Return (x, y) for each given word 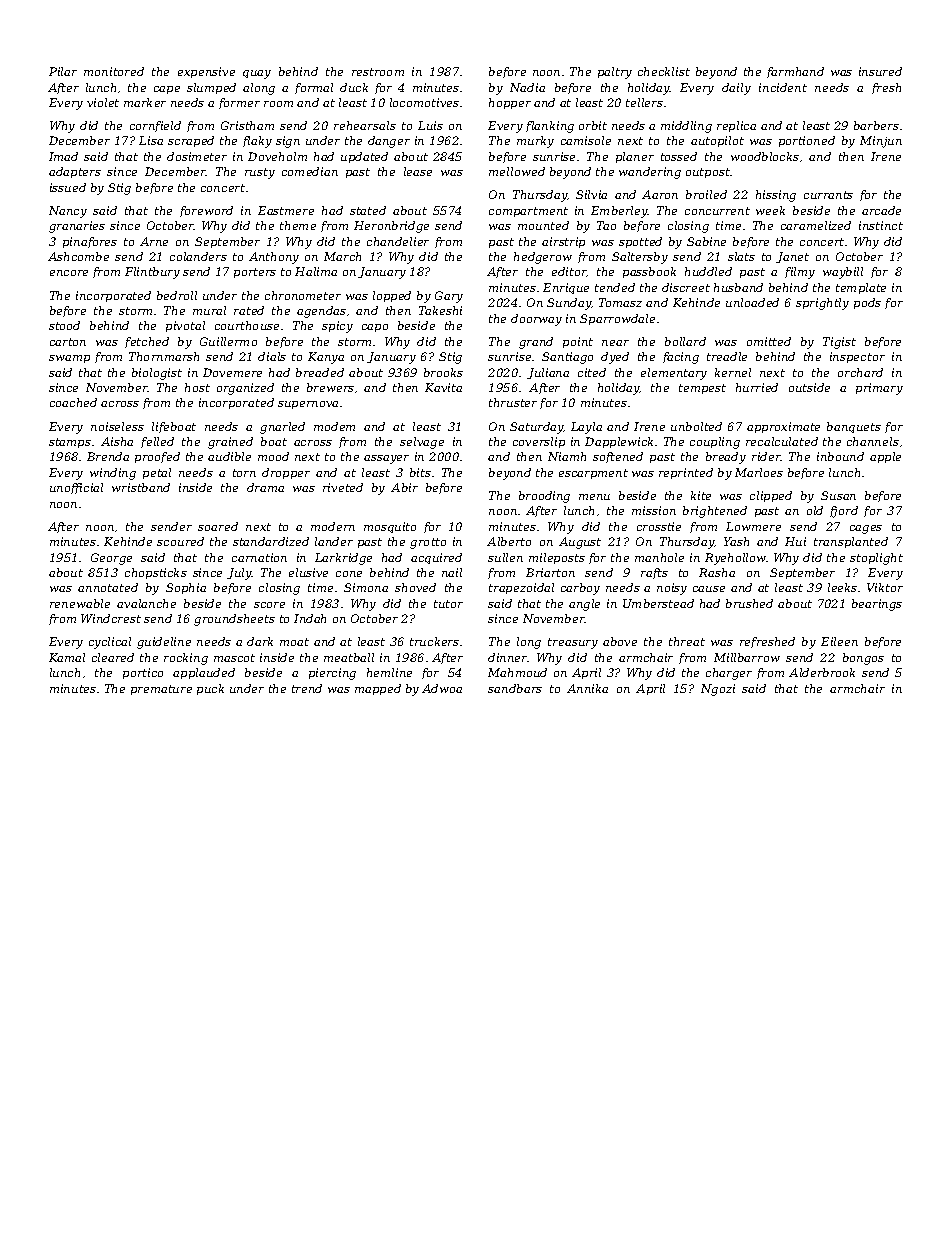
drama (265, 487)
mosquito (390, 527)
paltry (615, 73)
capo (375, 328)
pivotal (185, 326)
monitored (114, 71)
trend (307, 688)
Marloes (759, 472)
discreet (686, 287)
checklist (664, 71)
